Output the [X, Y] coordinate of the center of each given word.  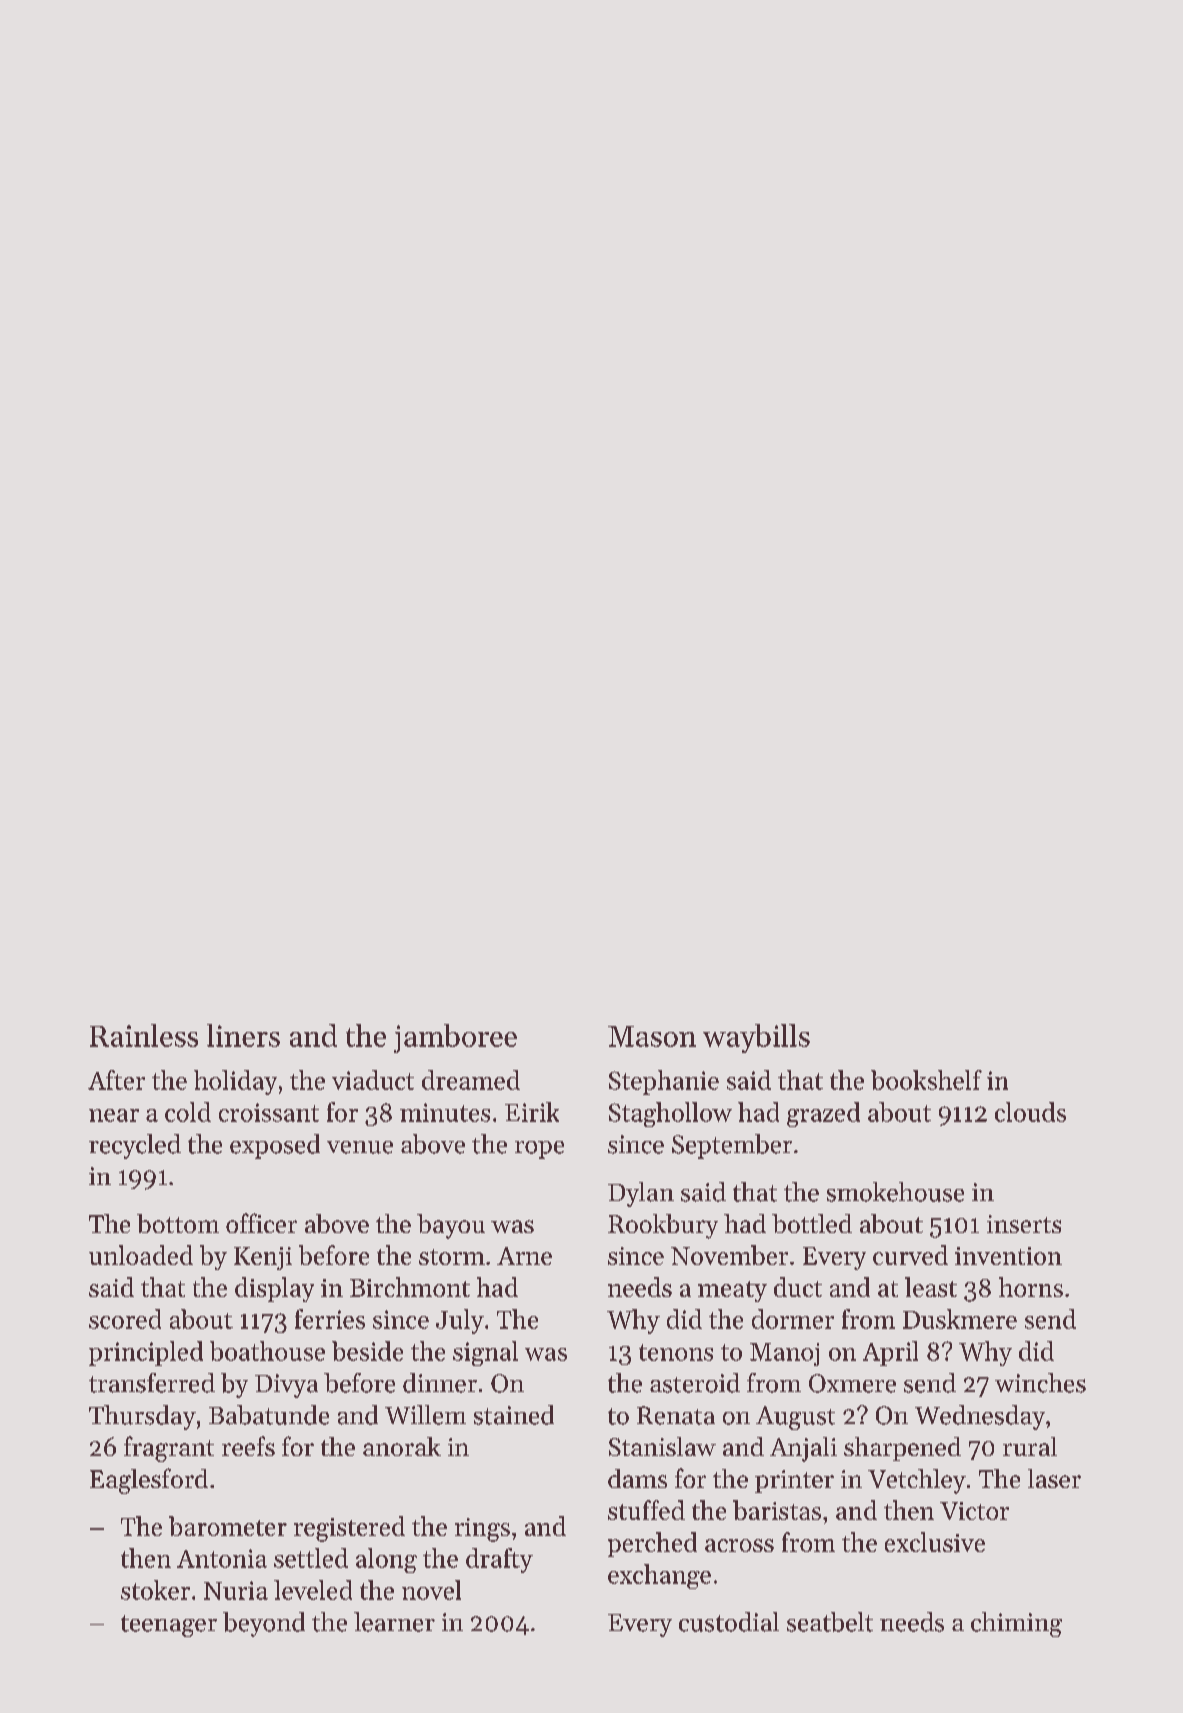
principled [146, 1353]
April [890, 1353]
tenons [676, 1352]
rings [482, 1530]
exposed [275, 1146]
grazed [823, 1114]
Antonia [222, 1558]
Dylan [641, 1194]
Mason [652, 1036]
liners [243, 1035]
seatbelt [830, 1622]
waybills [756, 1038]
